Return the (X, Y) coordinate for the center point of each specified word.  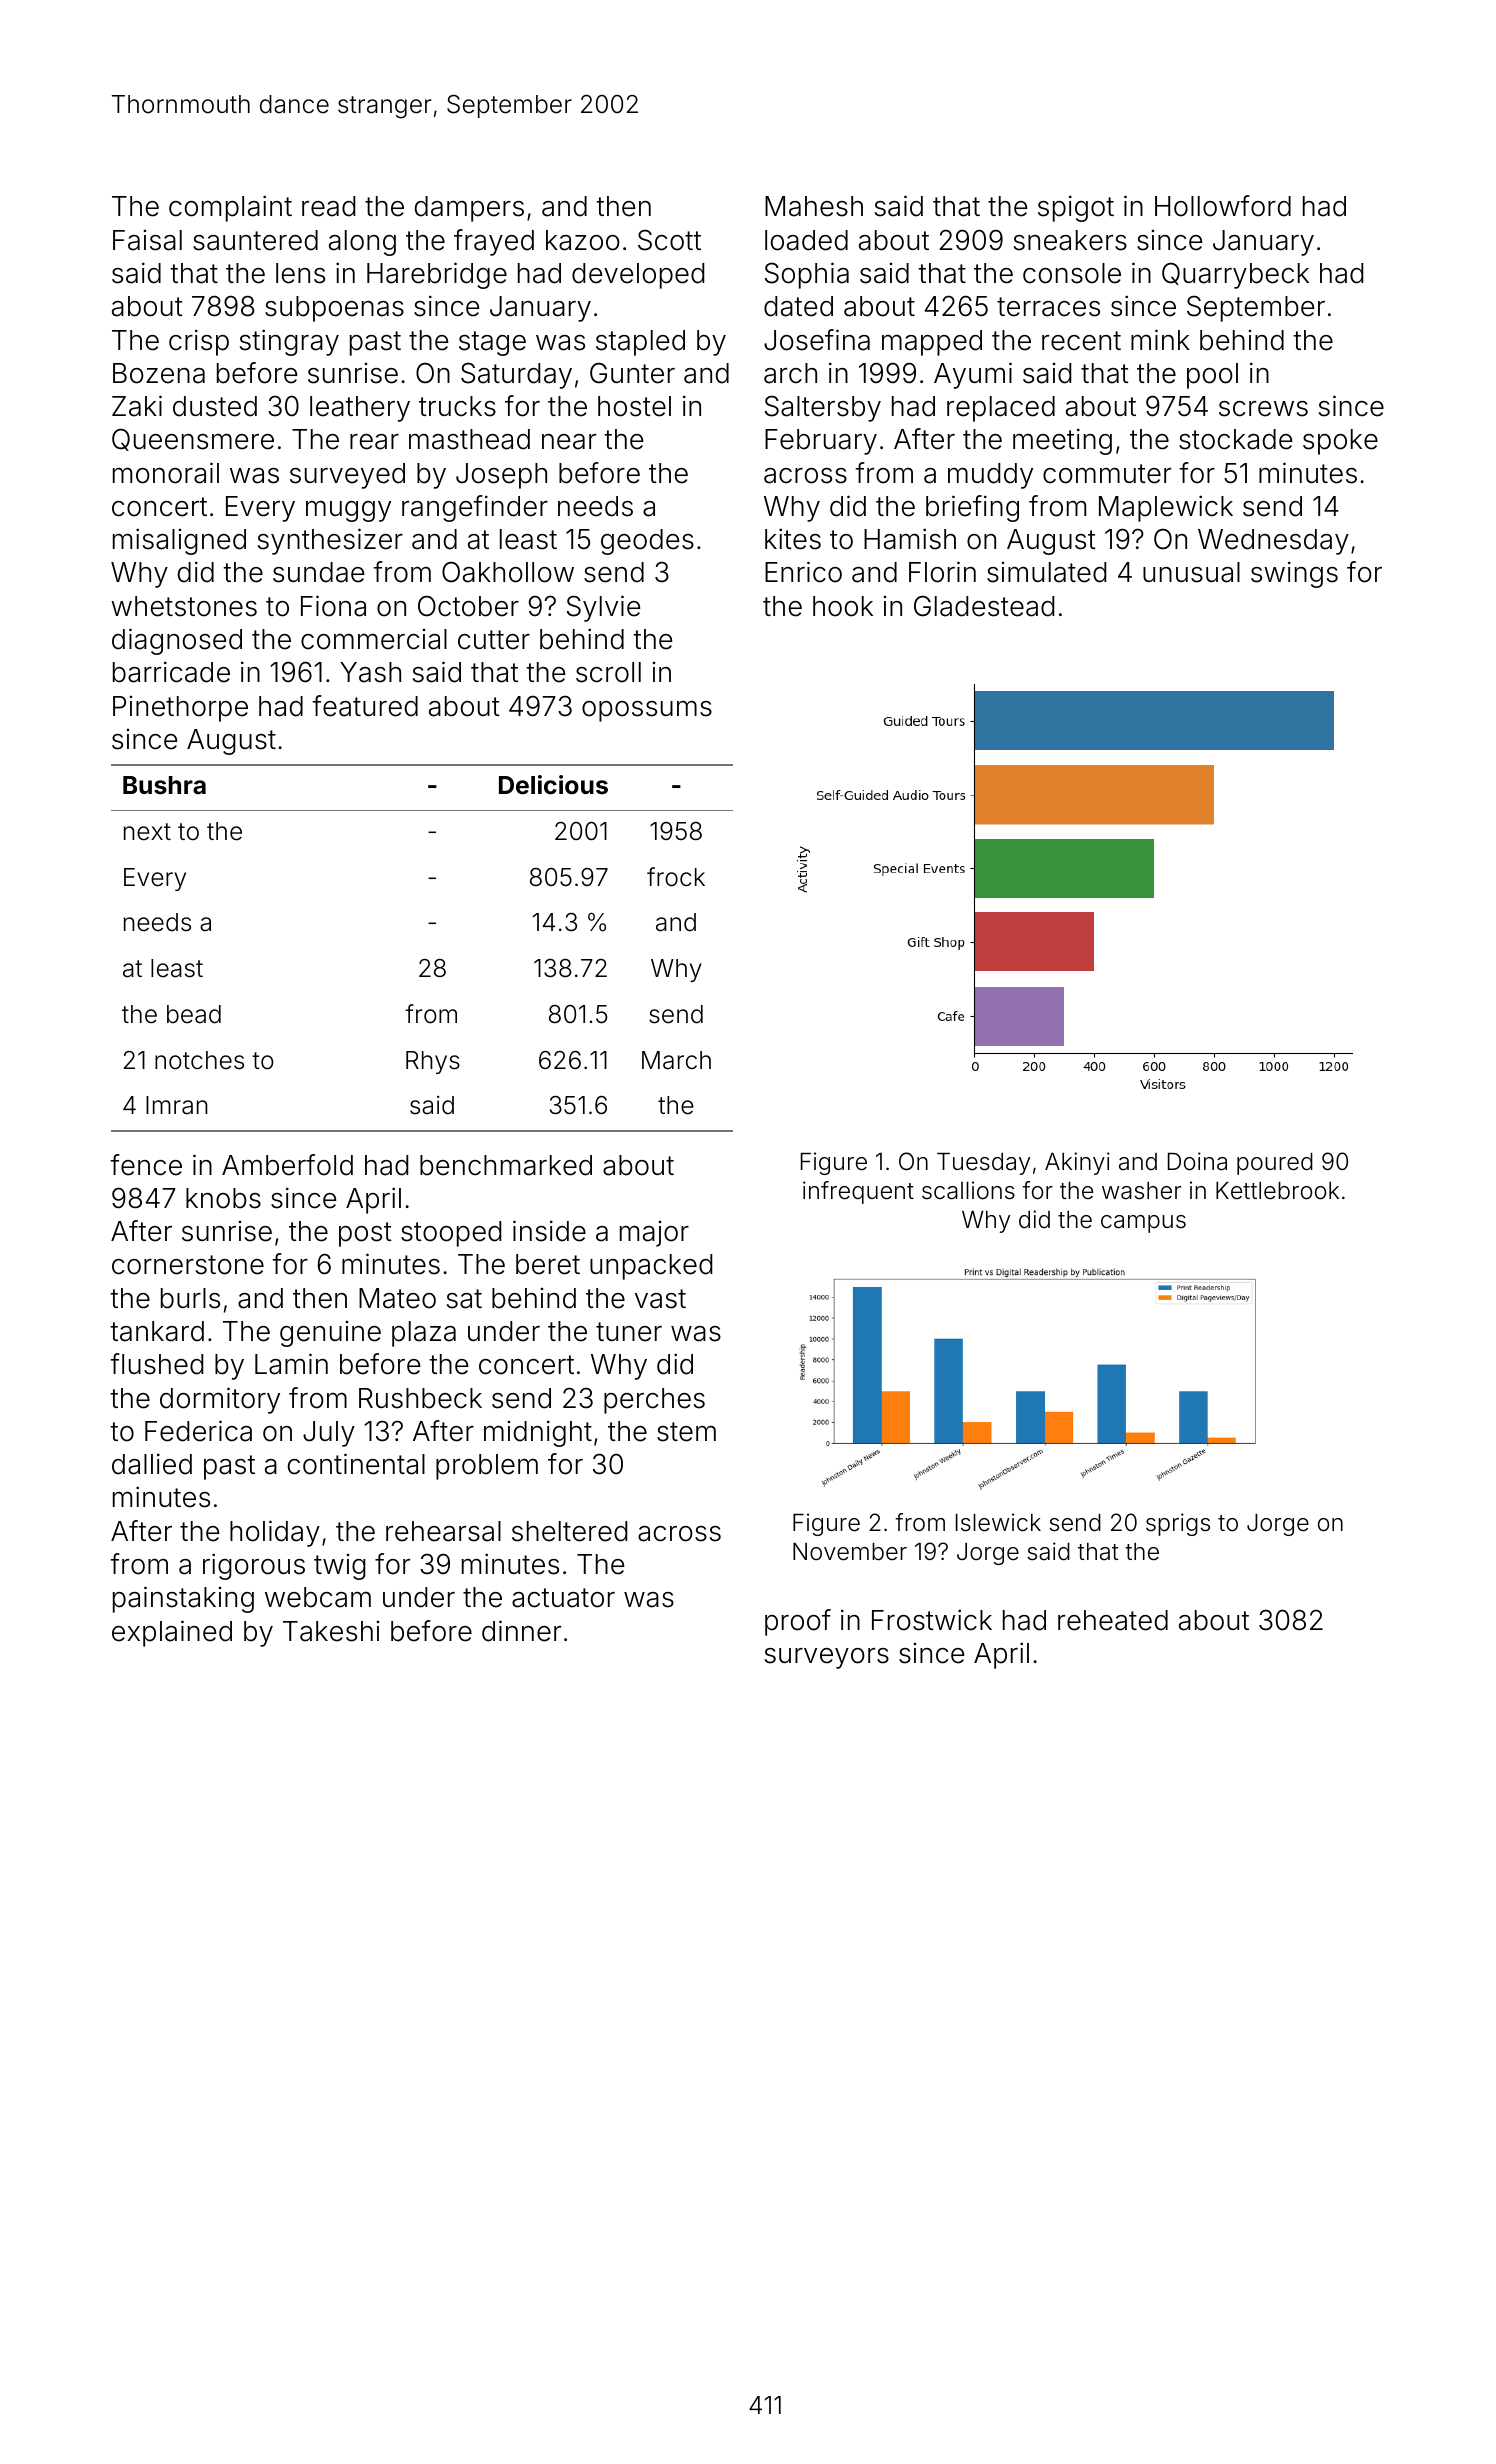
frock (676, 877)
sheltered (569, 1531)
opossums (647, 711)
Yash (370, 672)
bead (194, 1014)
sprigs (1178, 1524)
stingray (289, 342)
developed (638, 276)
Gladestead (984, 606)
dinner (521, 1631)
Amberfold (287, 1165)
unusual (1191, 572)
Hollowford (1223, 206)
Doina (1197, 1161)
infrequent (858, 1192)
